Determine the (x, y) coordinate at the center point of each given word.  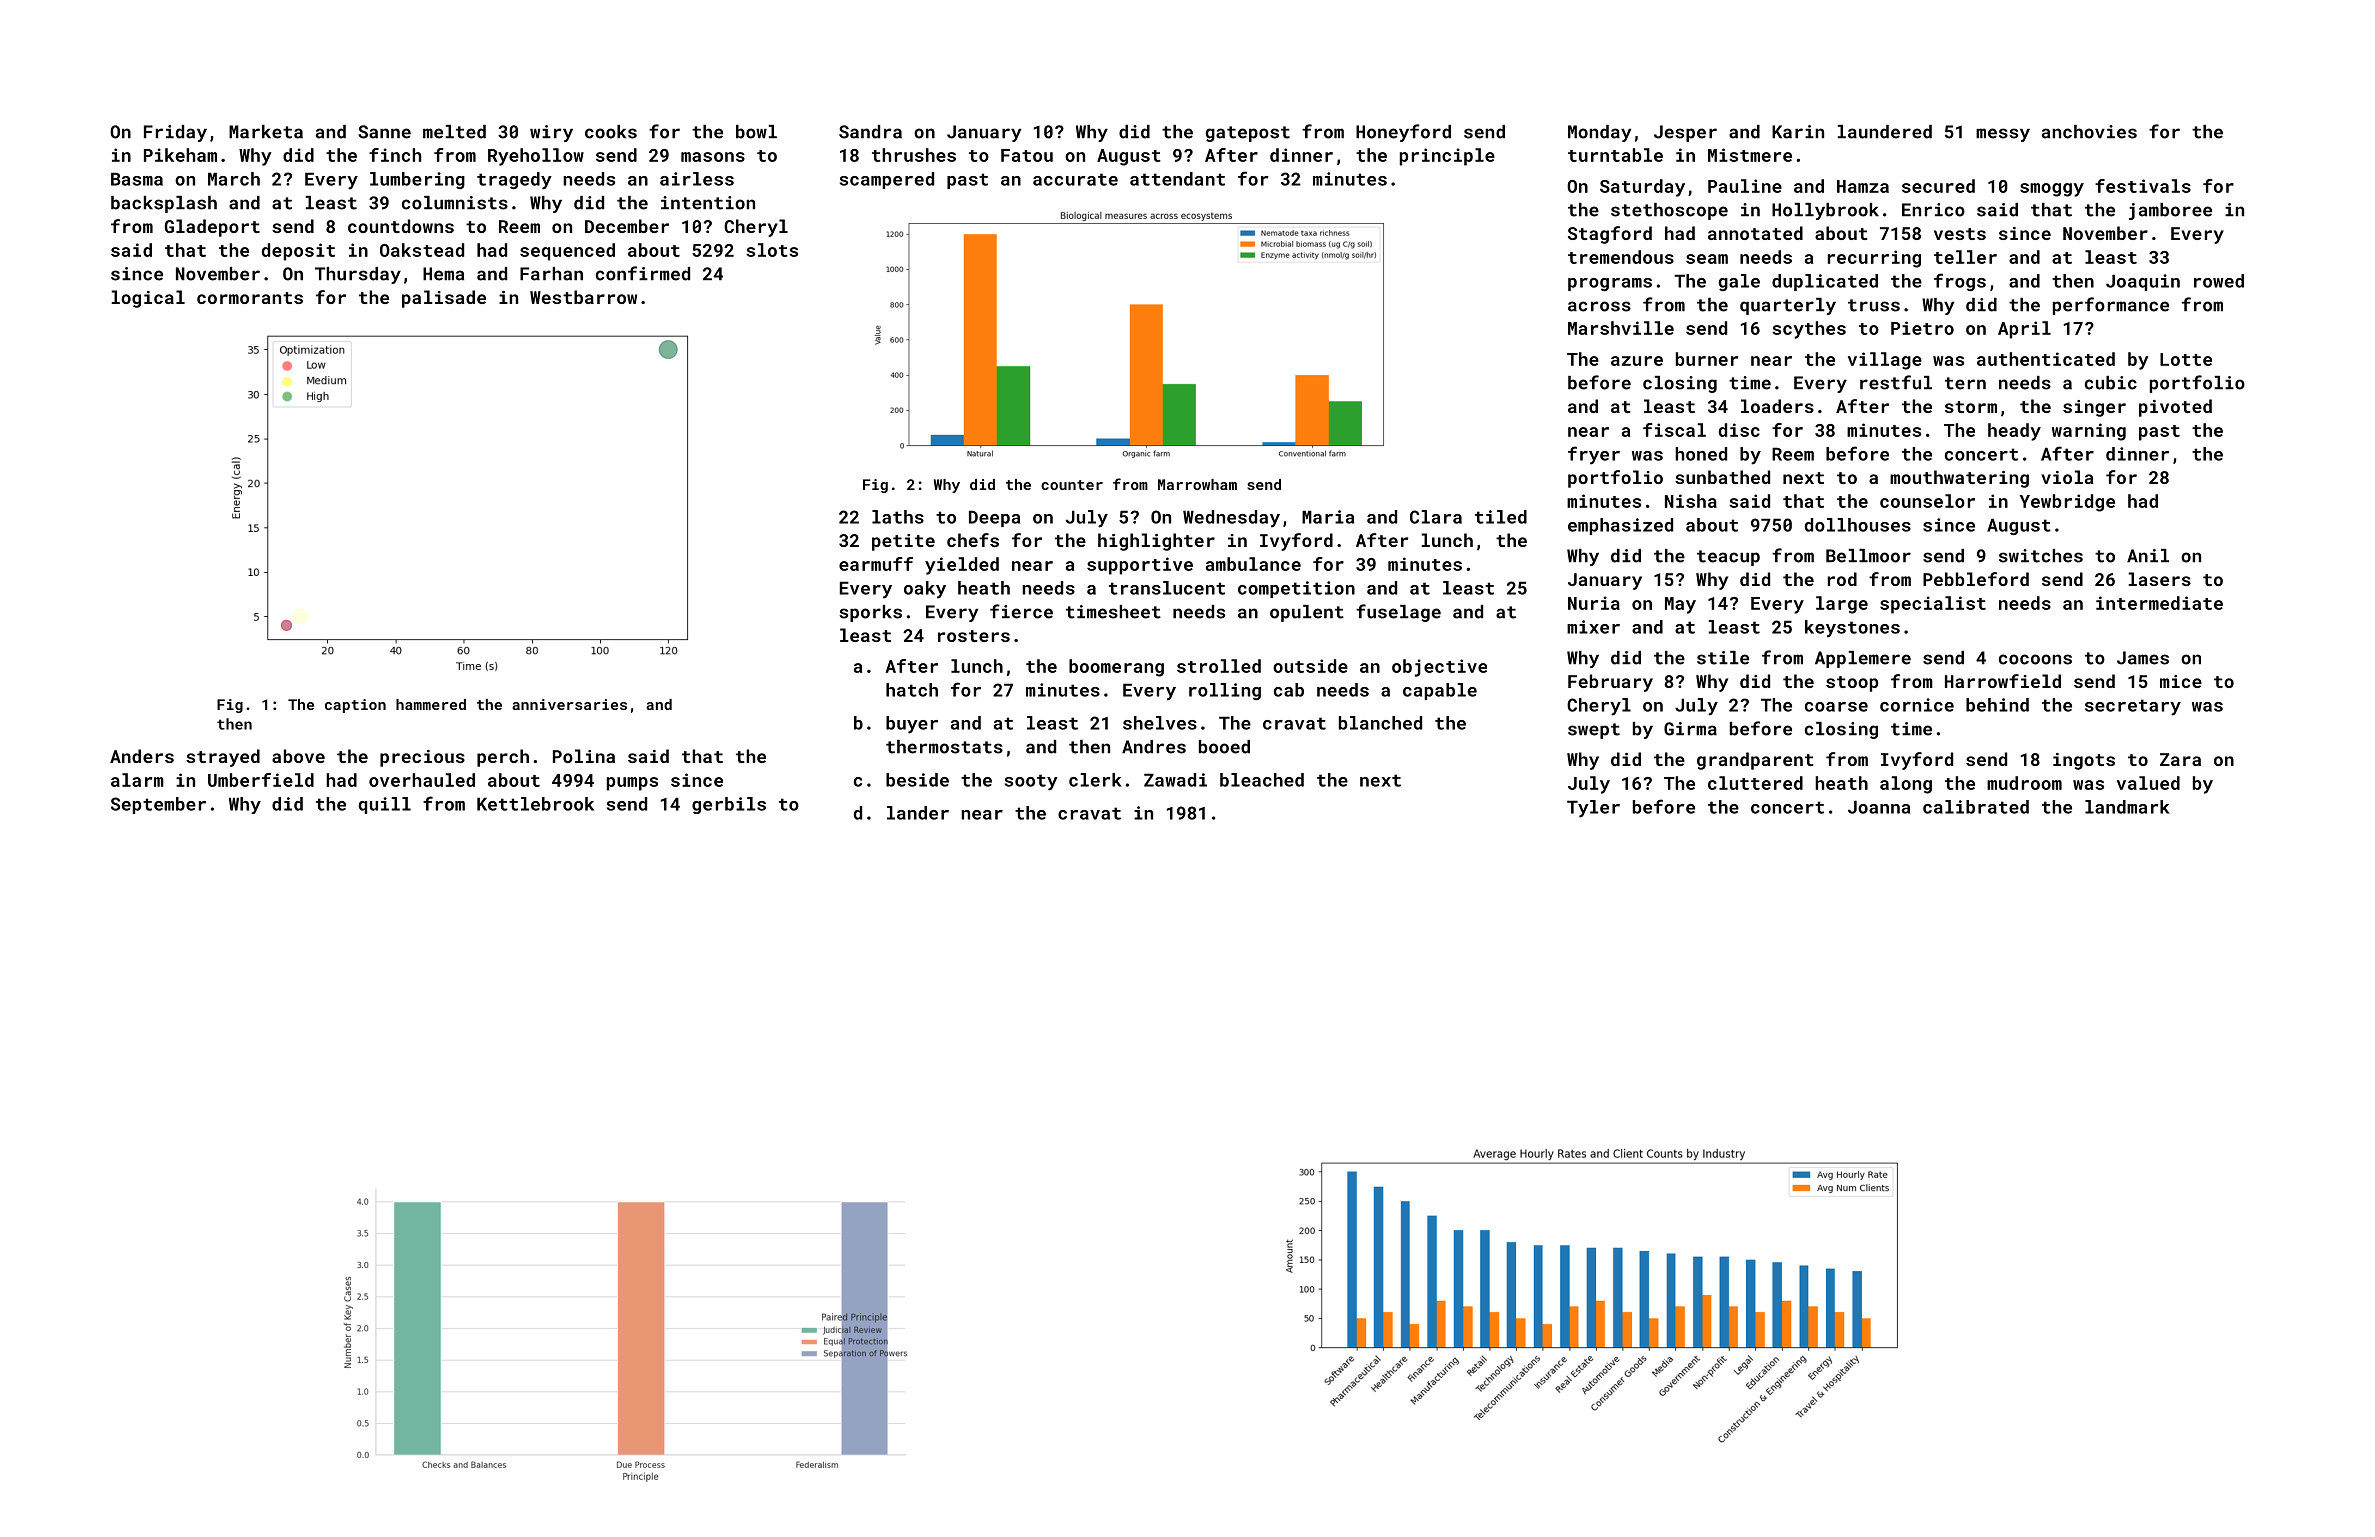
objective (1439, 668)
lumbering (417, 180)
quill (385, 805)
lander (918, 813)
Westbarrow (583, 297)
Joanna (1879, 807)
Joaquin (2143, 282)
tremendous (1621, 257)
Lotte (2186, 359)
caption (355, 706)
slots (772, 250)
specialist (1933, 605)
